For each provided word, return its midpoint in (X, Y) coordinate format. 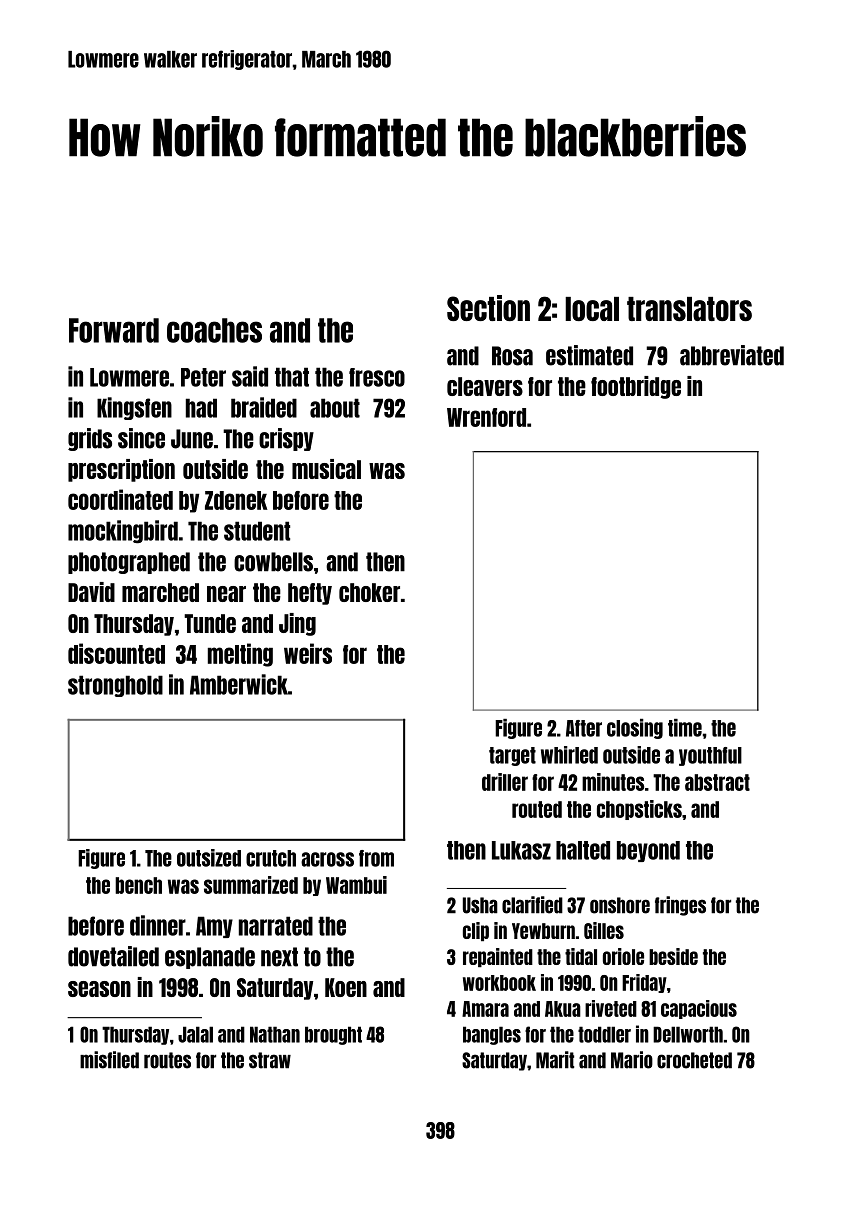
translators (689, 309)
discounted (116, 653)
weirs (308, 653)
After (584, 728)
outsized (209, 858)
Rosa (512, 356)
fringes (680, 906)
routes (167, 1060)
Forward (114, 330)
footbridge (636, 387)
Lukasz (521, 850)
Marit (555, 1060)
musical (326, 469)
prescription (121, 470)
